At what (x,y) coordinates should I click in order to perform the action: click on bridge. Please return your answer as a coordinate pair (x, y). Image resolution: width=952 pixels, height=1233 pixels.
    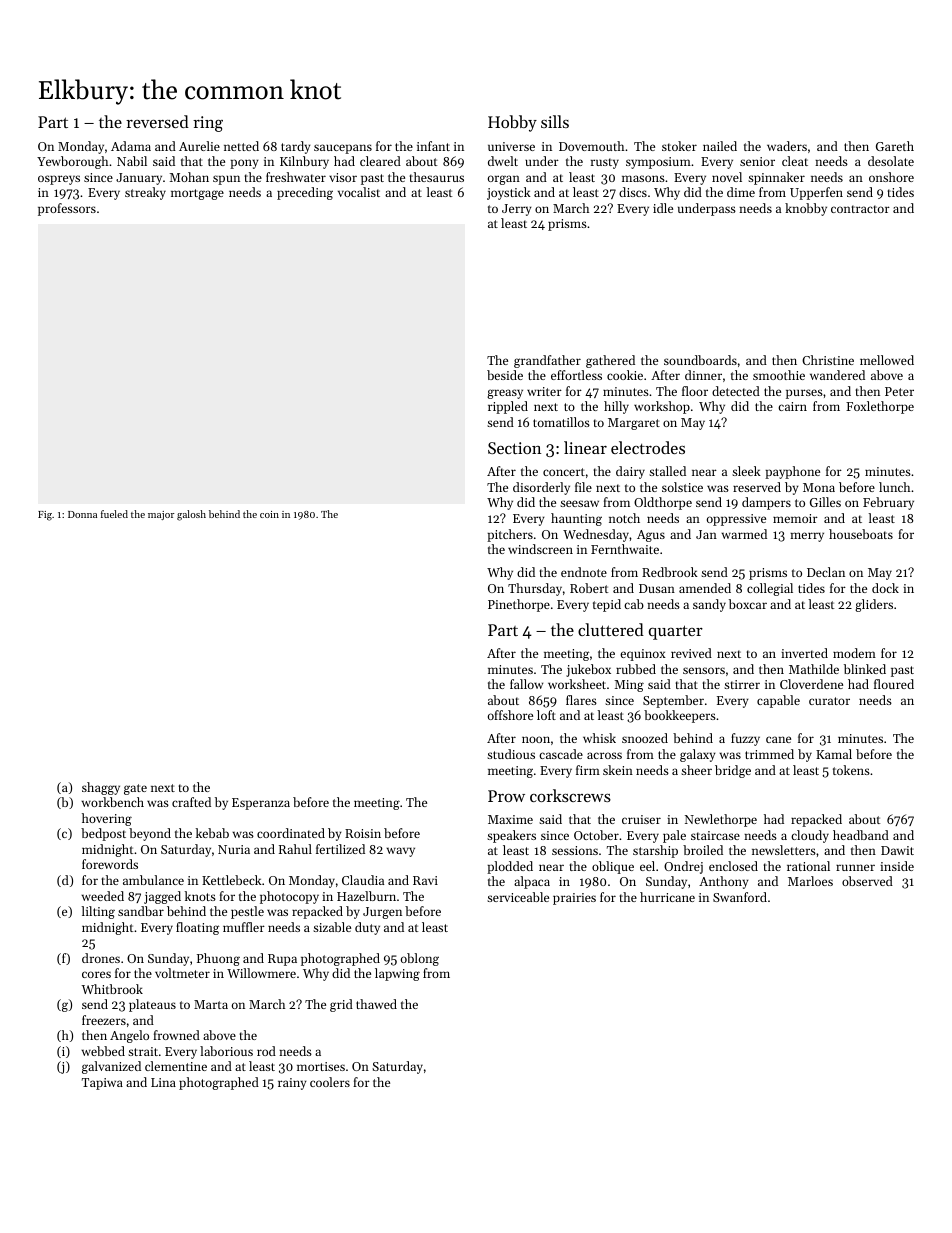
    Looking at the image, I should click on (733, 771).
